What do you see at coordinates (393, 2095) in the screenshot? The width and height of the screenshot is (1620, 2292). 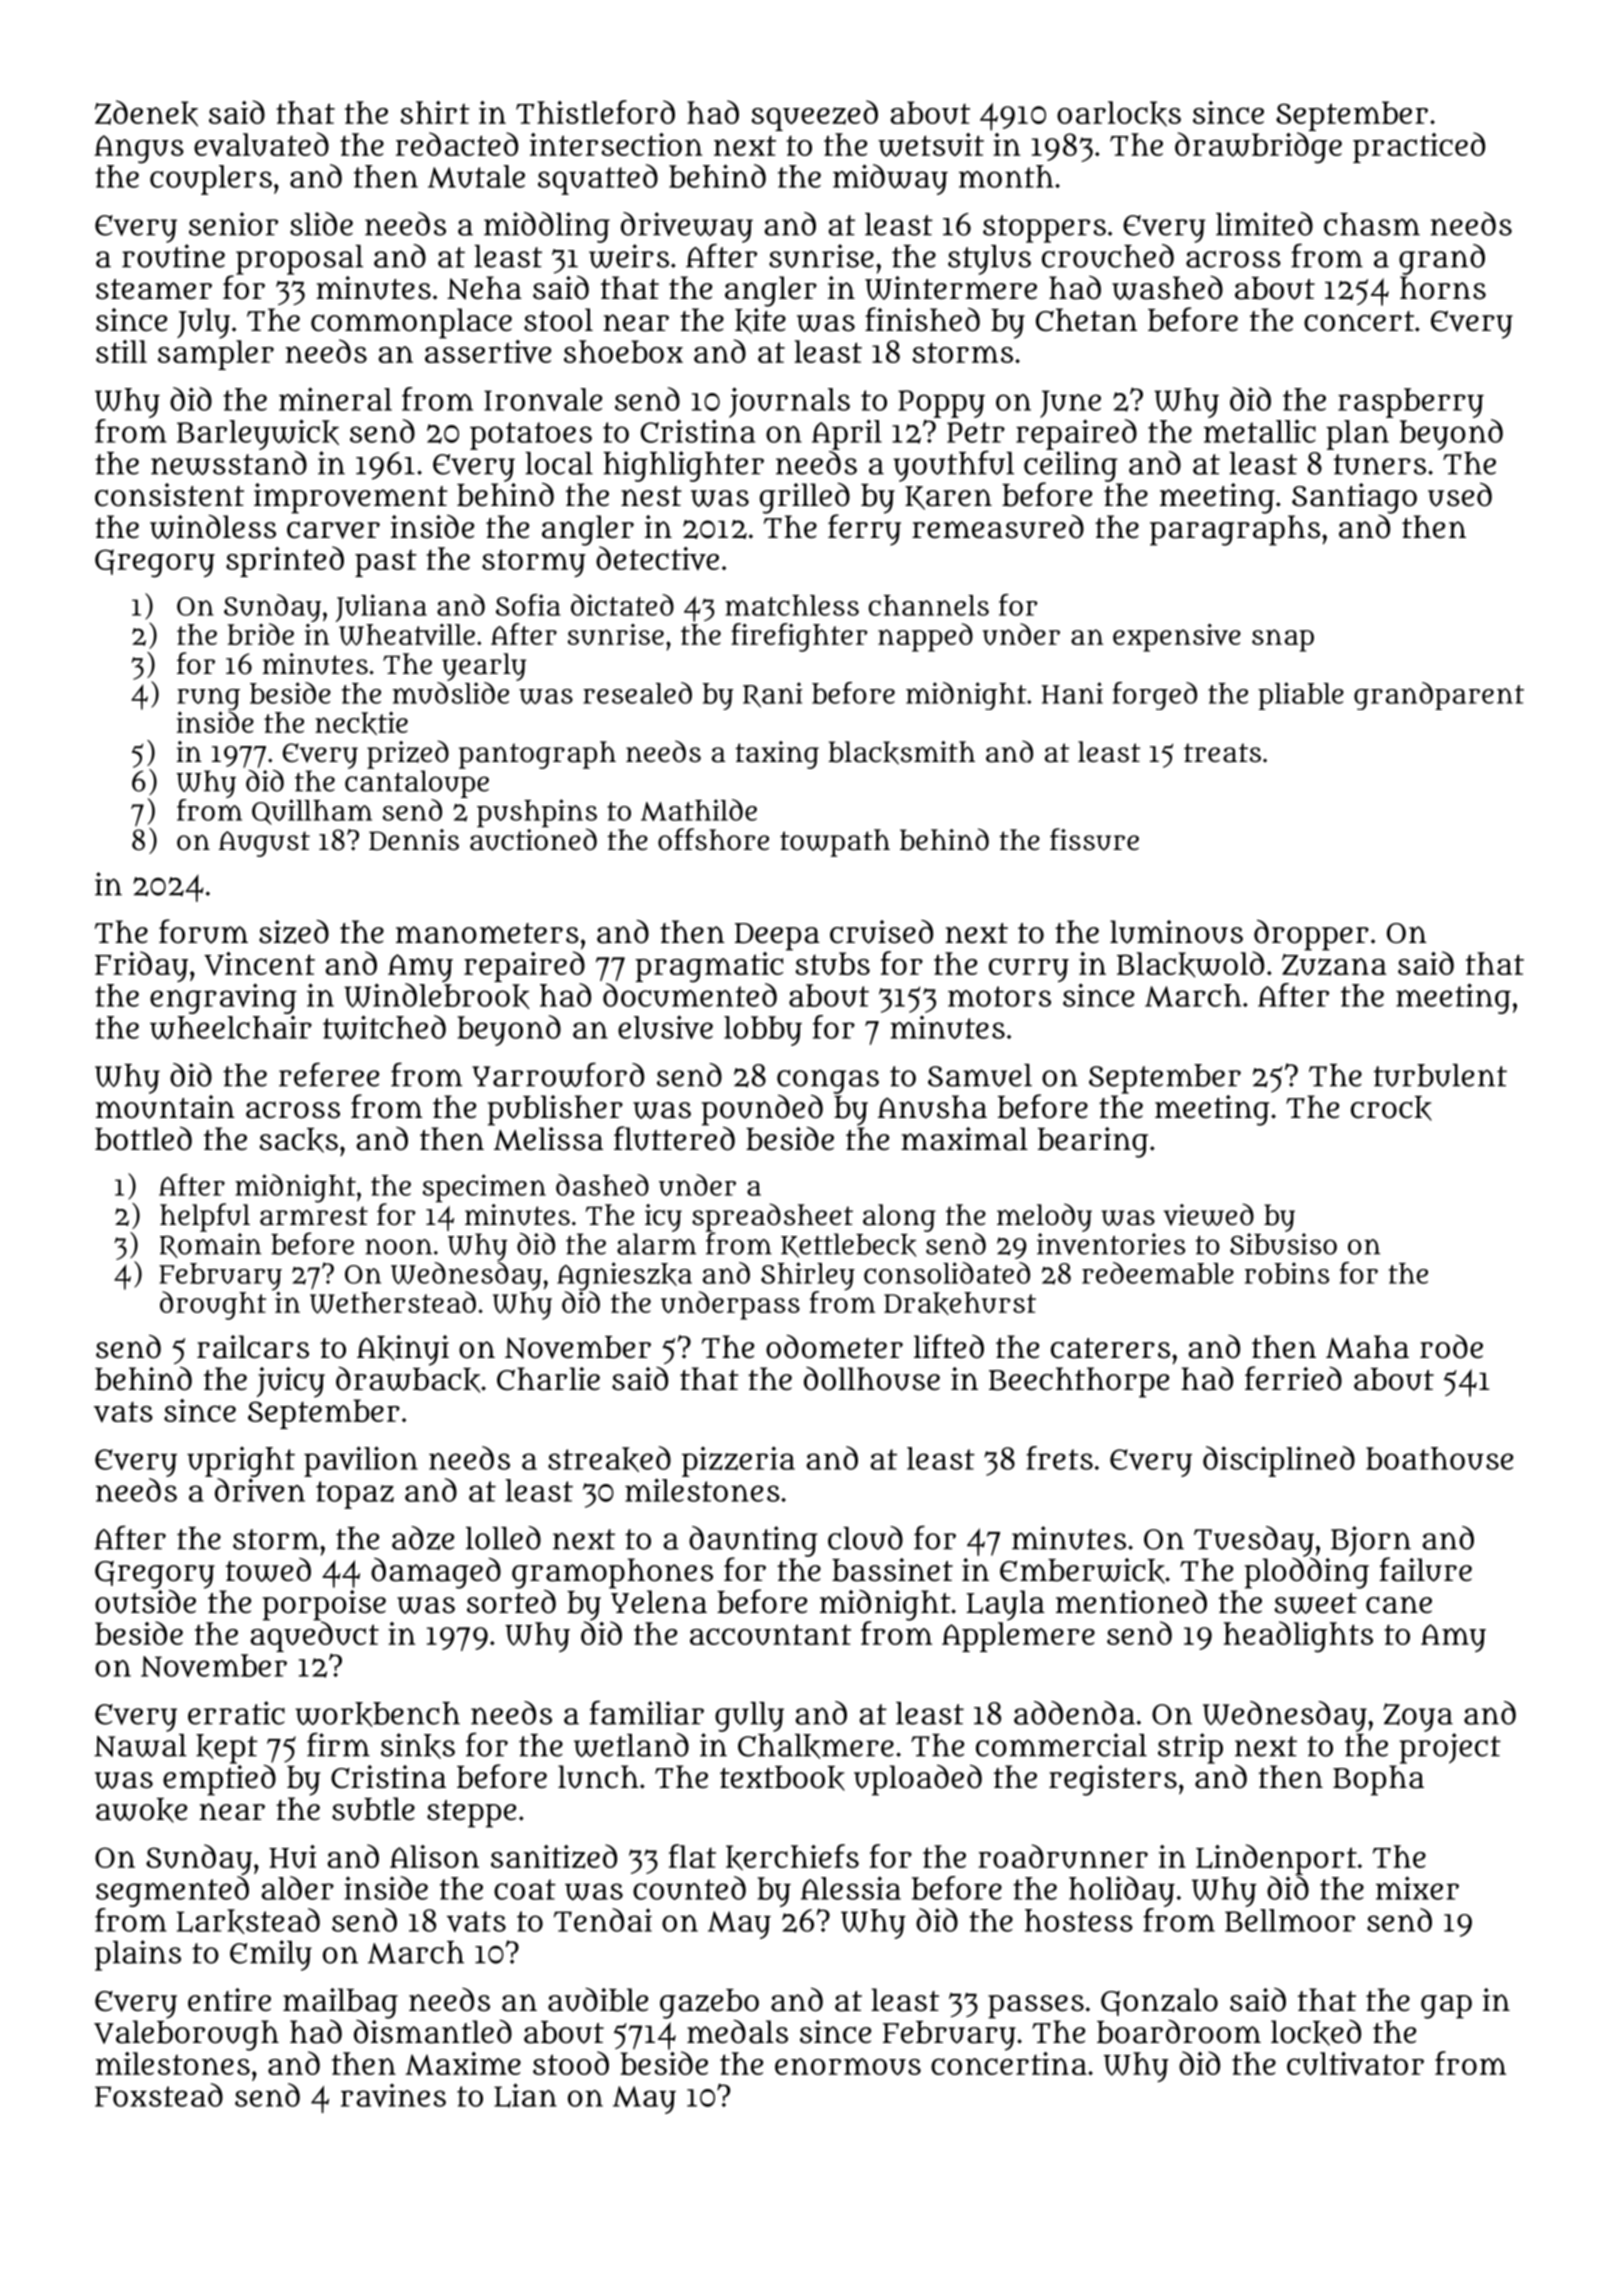 I see `ravines` at bounding box center [393, 2095].
